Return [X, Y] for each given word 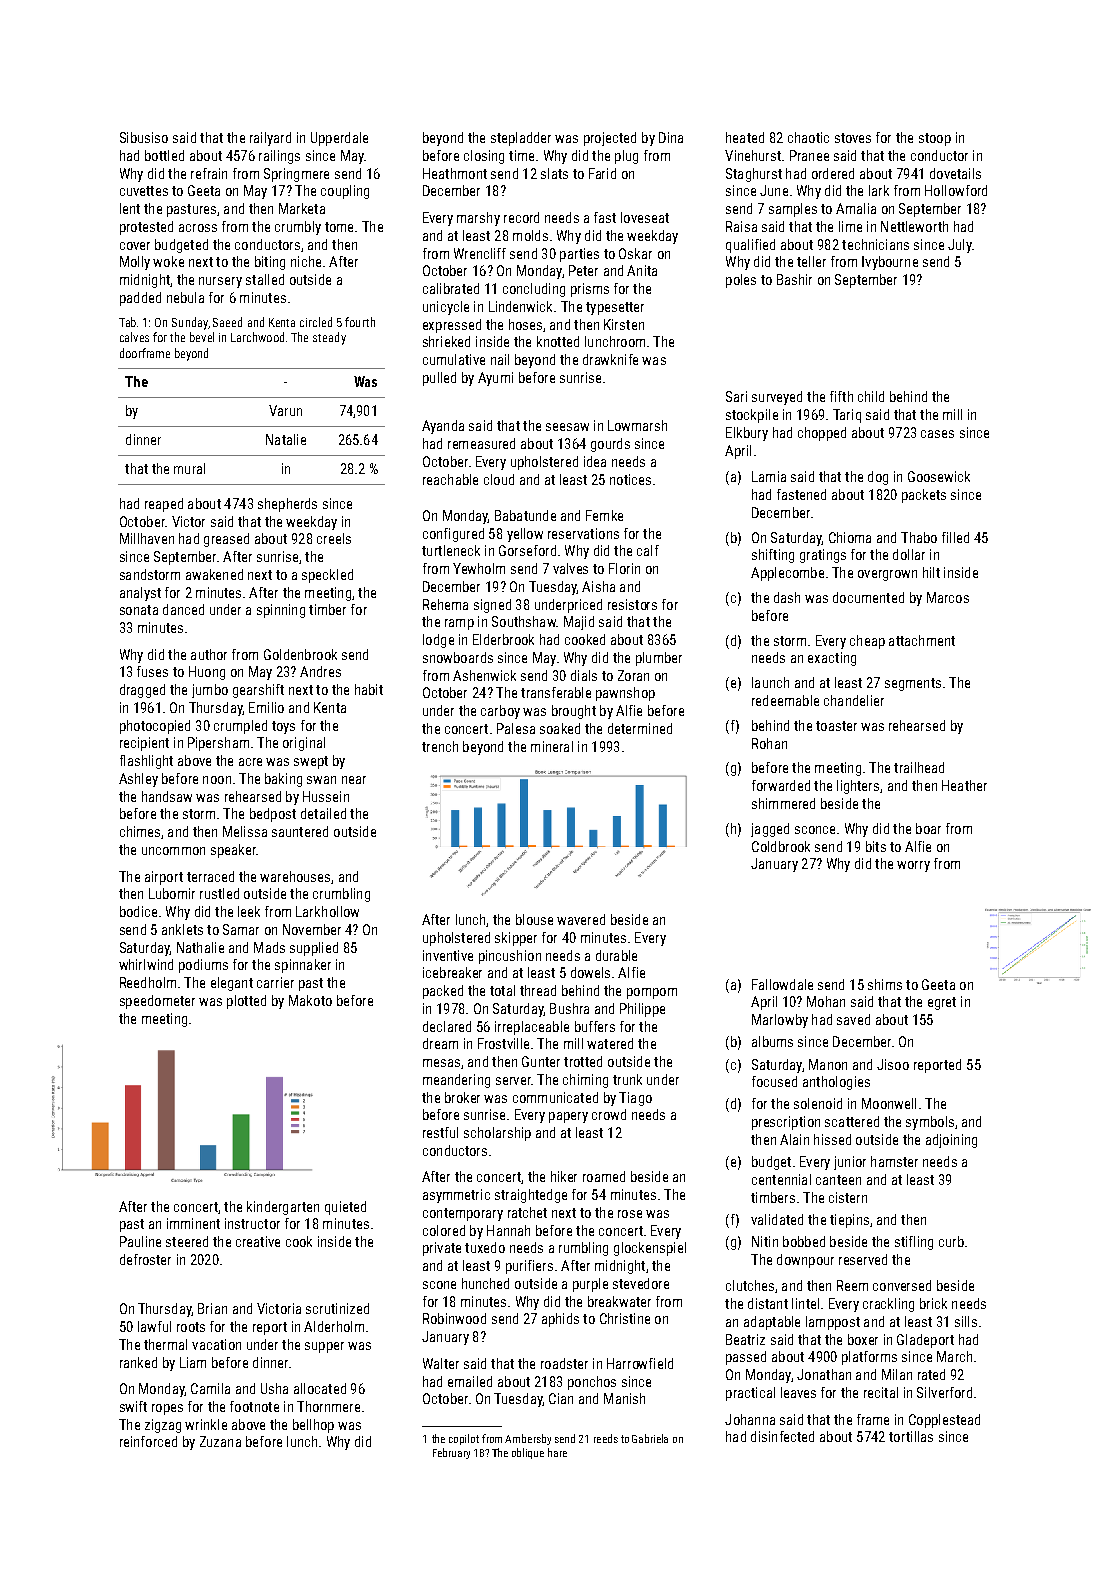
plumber [659, 659]
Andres [320, 671]
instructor [252, 1223]
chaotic [808, 137]
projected [610, 139]
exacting [832, 659]
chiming [585, 1081]
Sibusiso [144, 137]
